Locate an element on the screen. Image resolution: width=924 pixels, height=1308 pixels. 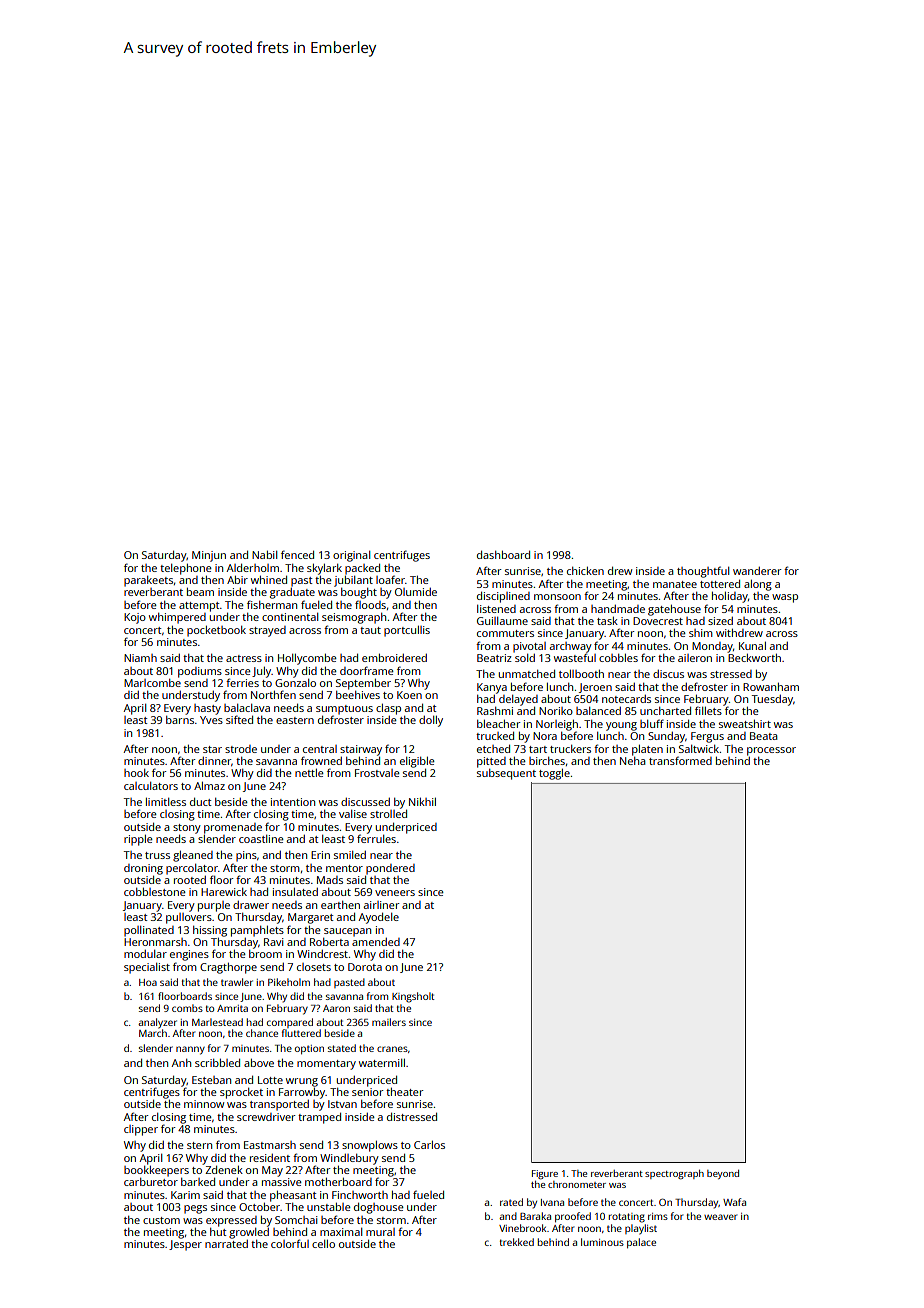
theater is located at coordinates (404, 1092).
